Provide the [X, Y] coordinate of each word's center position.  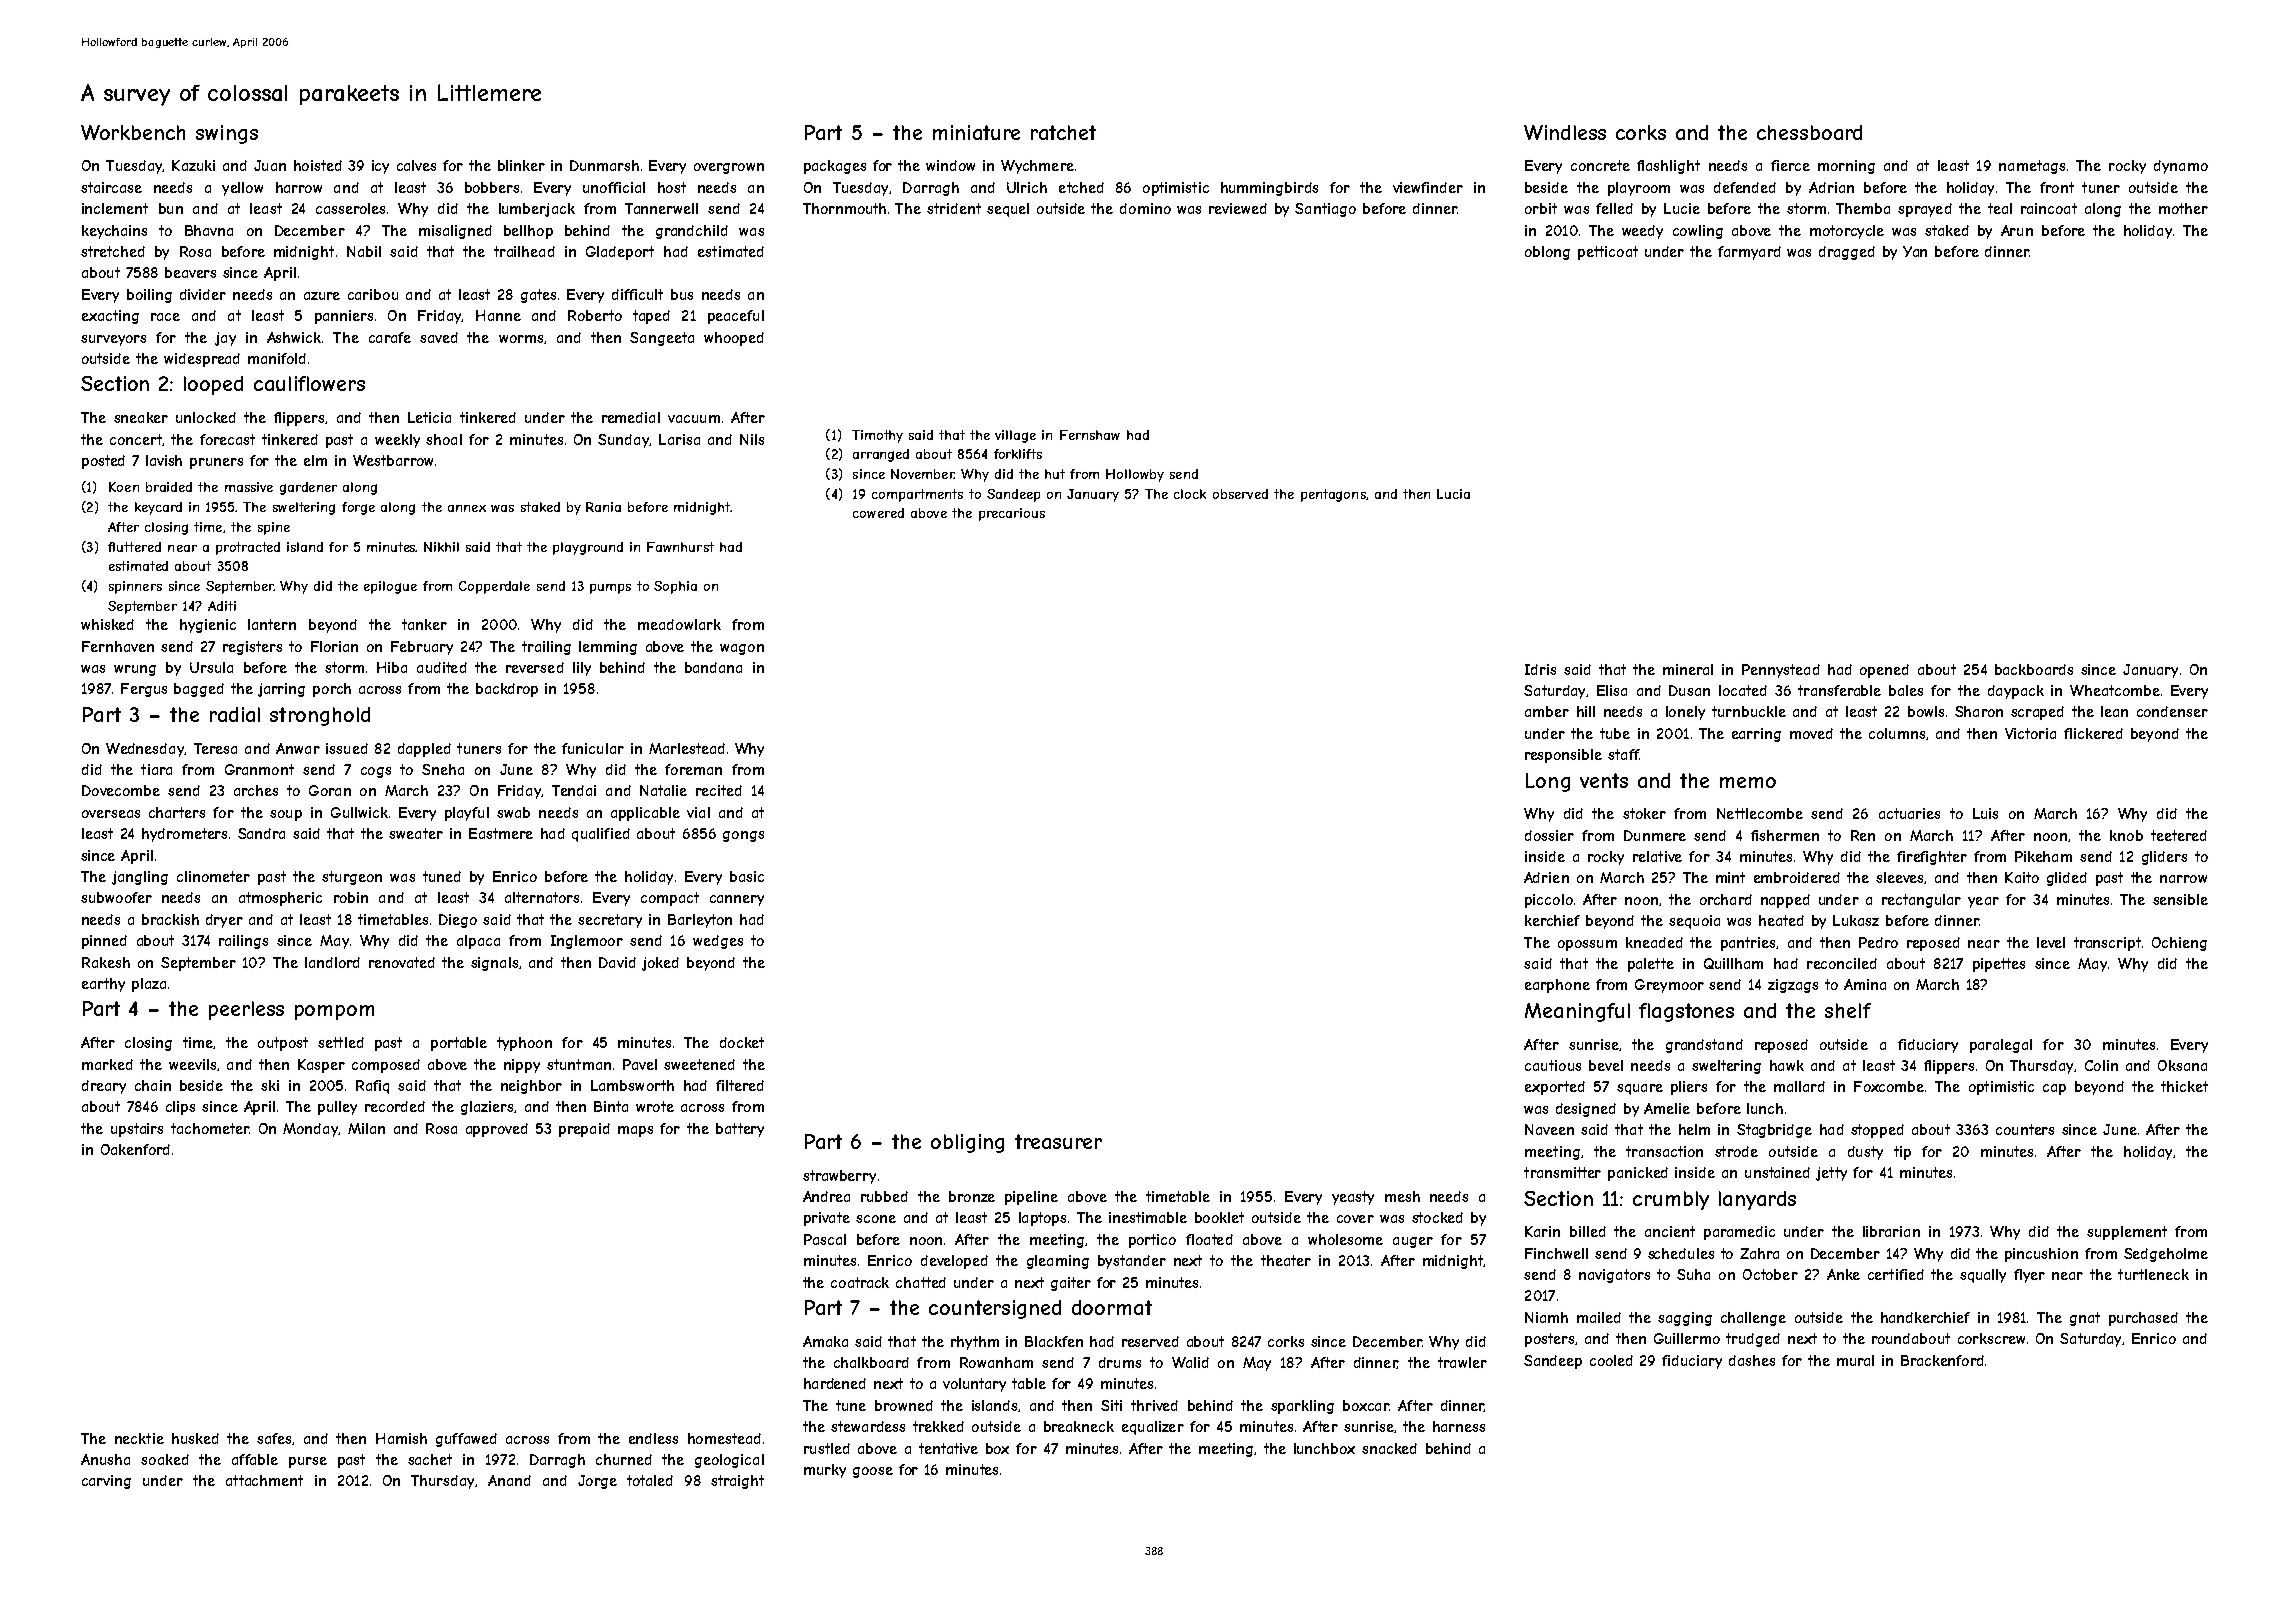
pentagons [1333, 495]
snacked [1389, 1448]
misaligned [455, 232]
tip [1902, 1153]
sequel [1008, 210]
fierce [1790, 165]
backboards [2034, 669]
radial [235, 714]
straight [737, 1482]
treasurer [1058, 1141]
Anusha [105, 1459]
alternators [542, 897]
